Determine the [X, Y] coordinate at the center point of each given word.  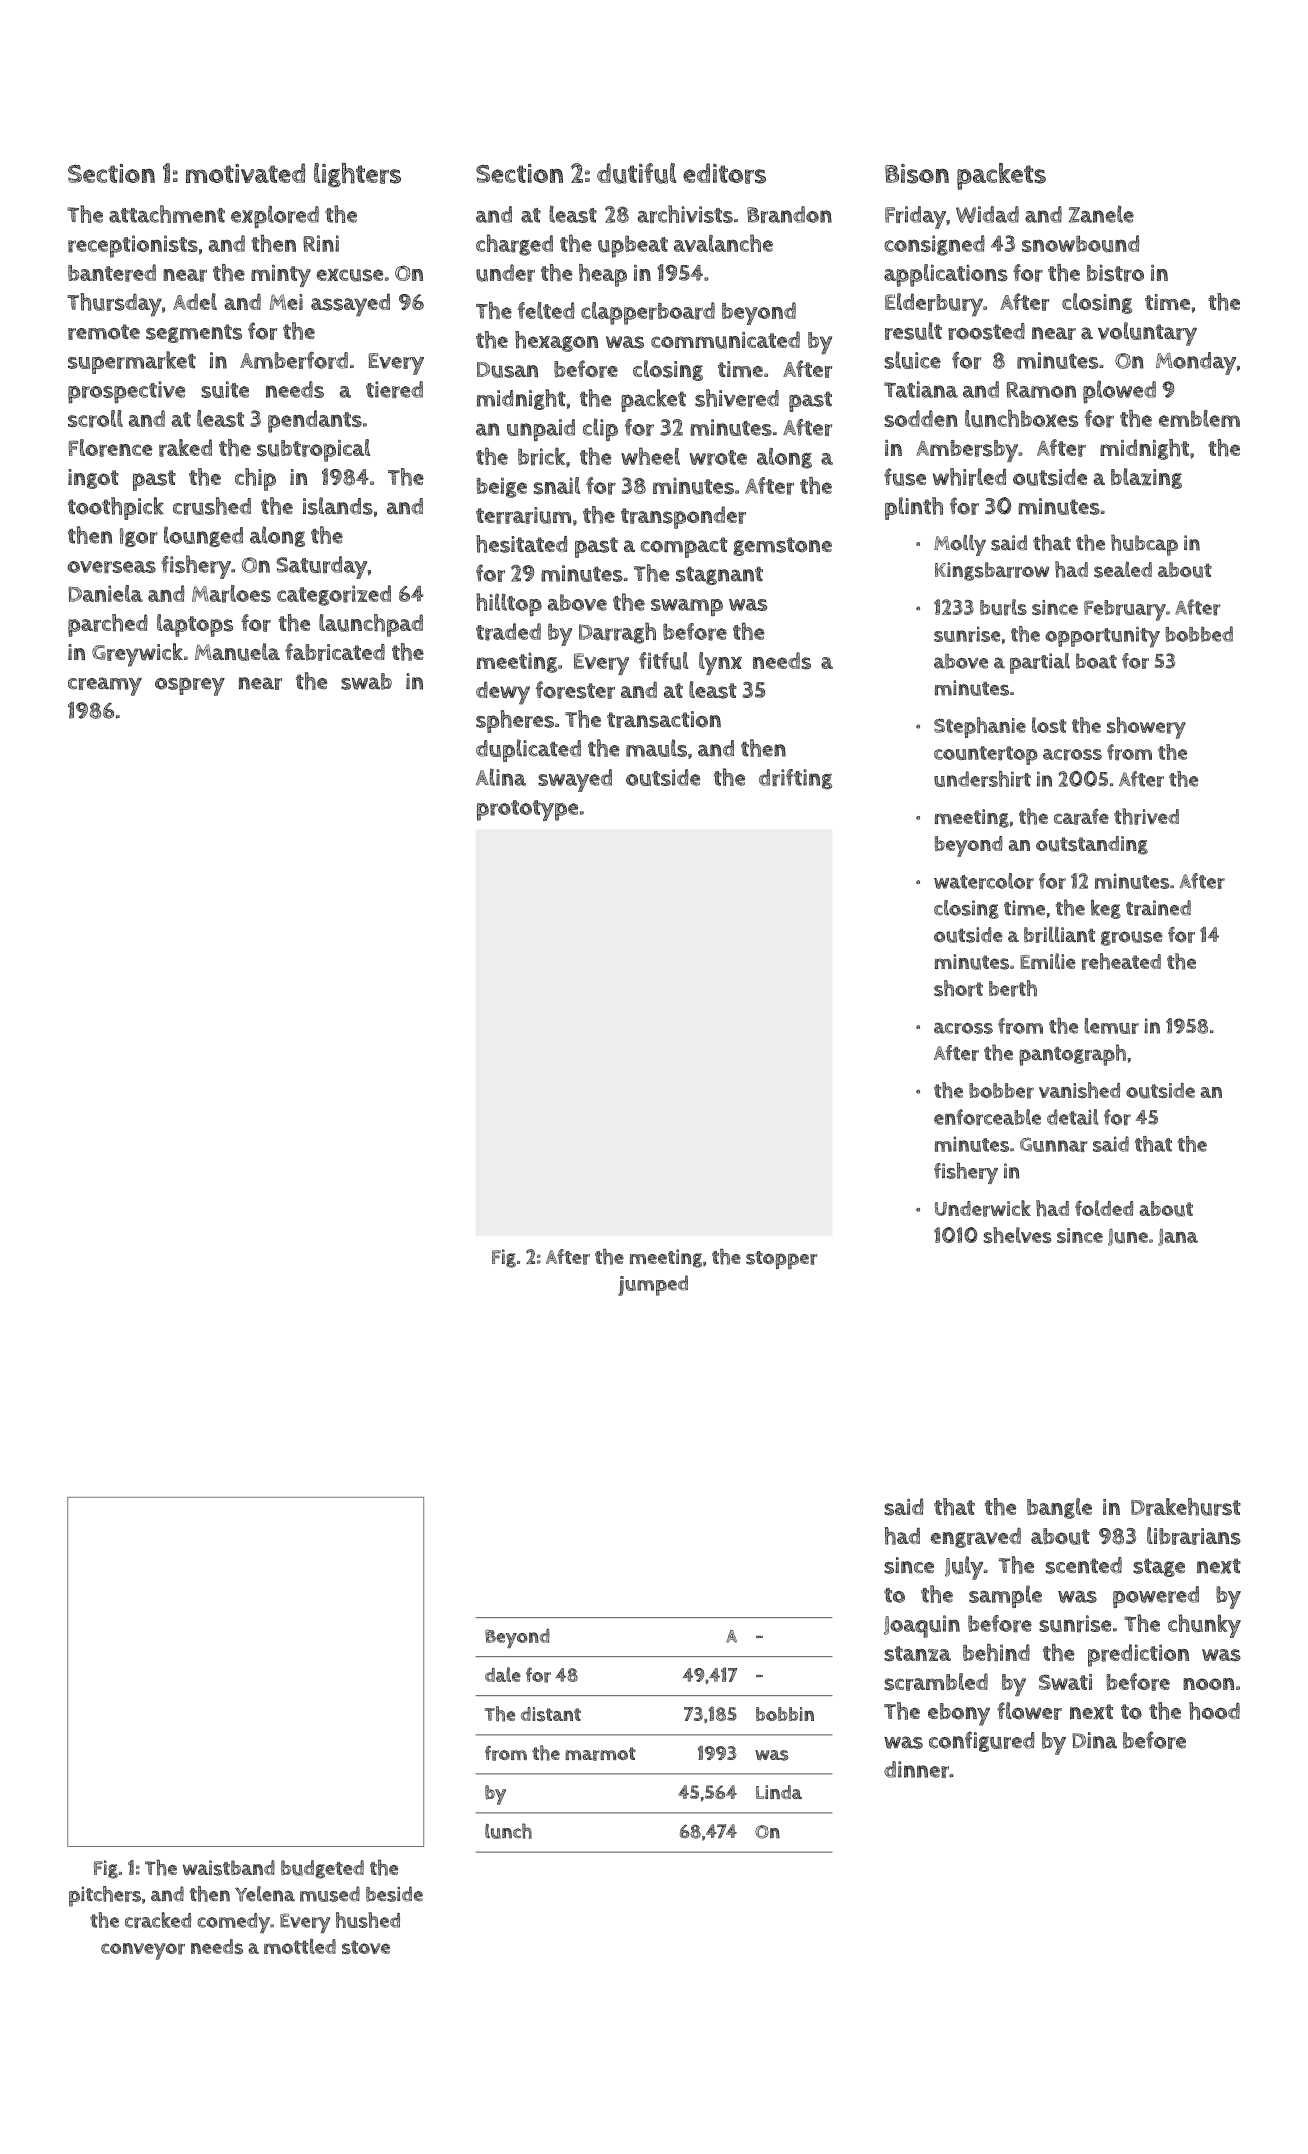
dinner [916, 1769]
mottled [300, 1946]
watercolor [984, 881]
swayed [575, 780]
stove [366, 1947]
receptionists [133, 246]
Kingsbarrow [992, 571]
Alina [501, 777]
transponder [683, 517]
